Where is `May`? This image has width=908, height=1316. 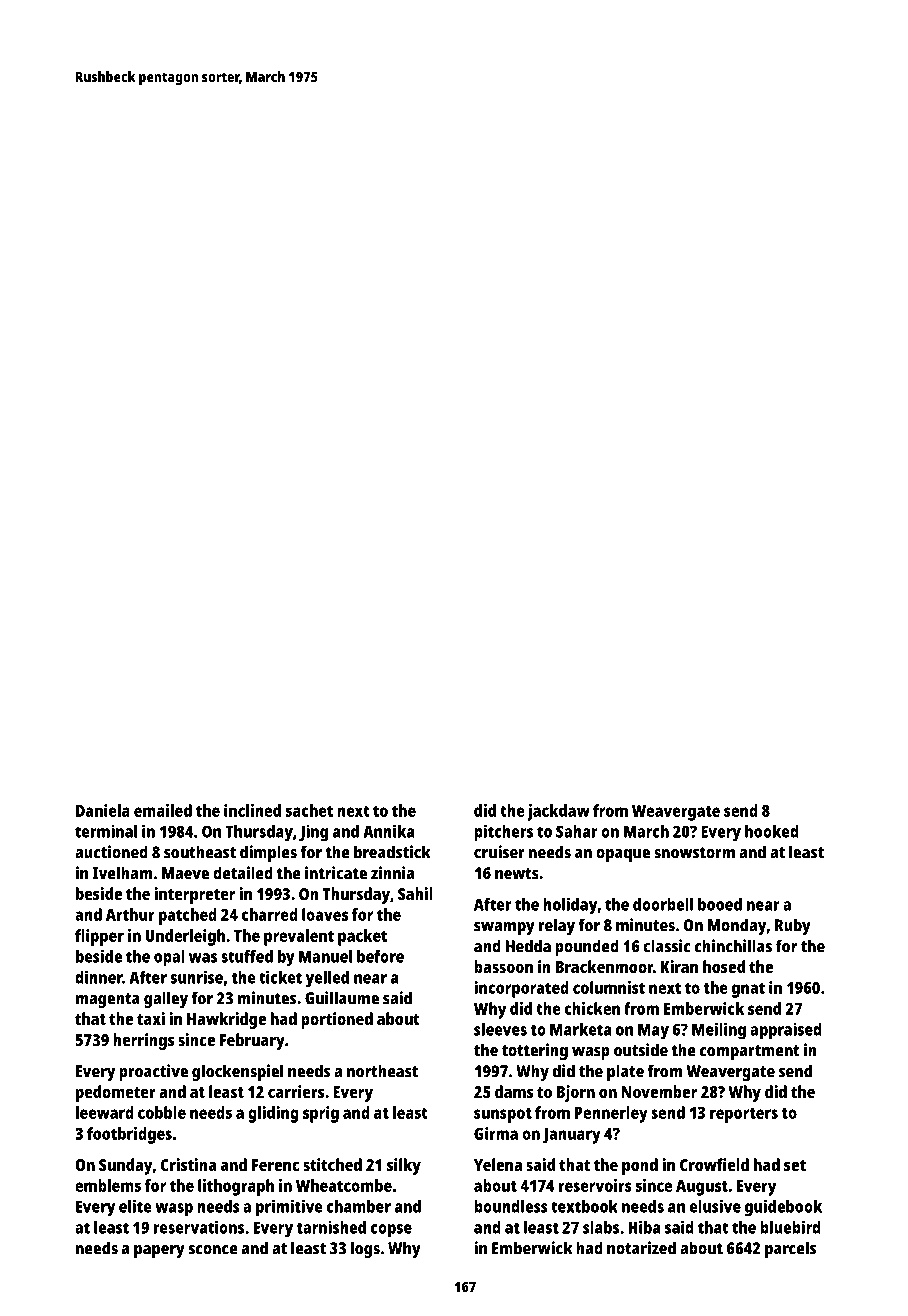 May is located at coordinates (653, 1031).
